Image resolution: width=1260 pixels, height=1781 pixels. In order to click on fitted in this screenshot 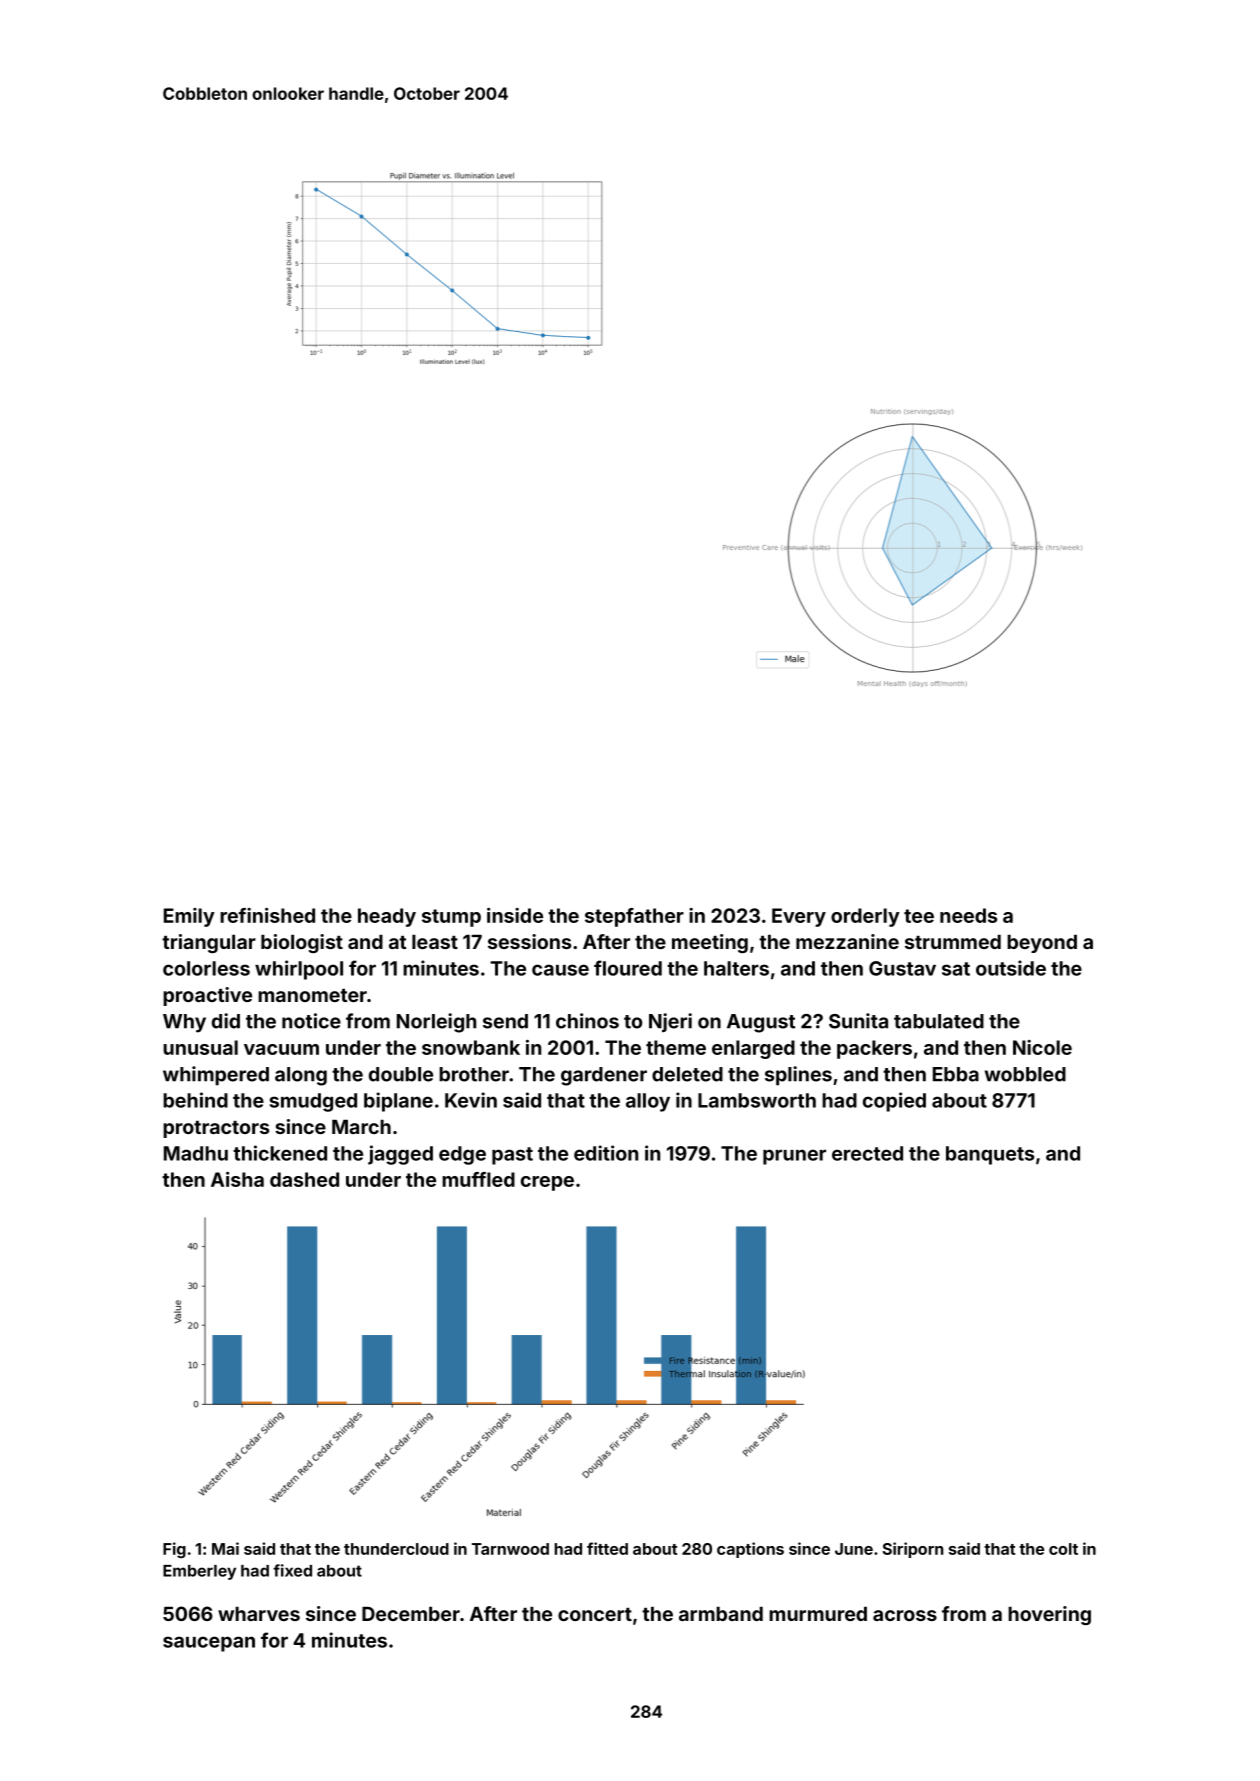, I will do `click(607, 1548)`.
